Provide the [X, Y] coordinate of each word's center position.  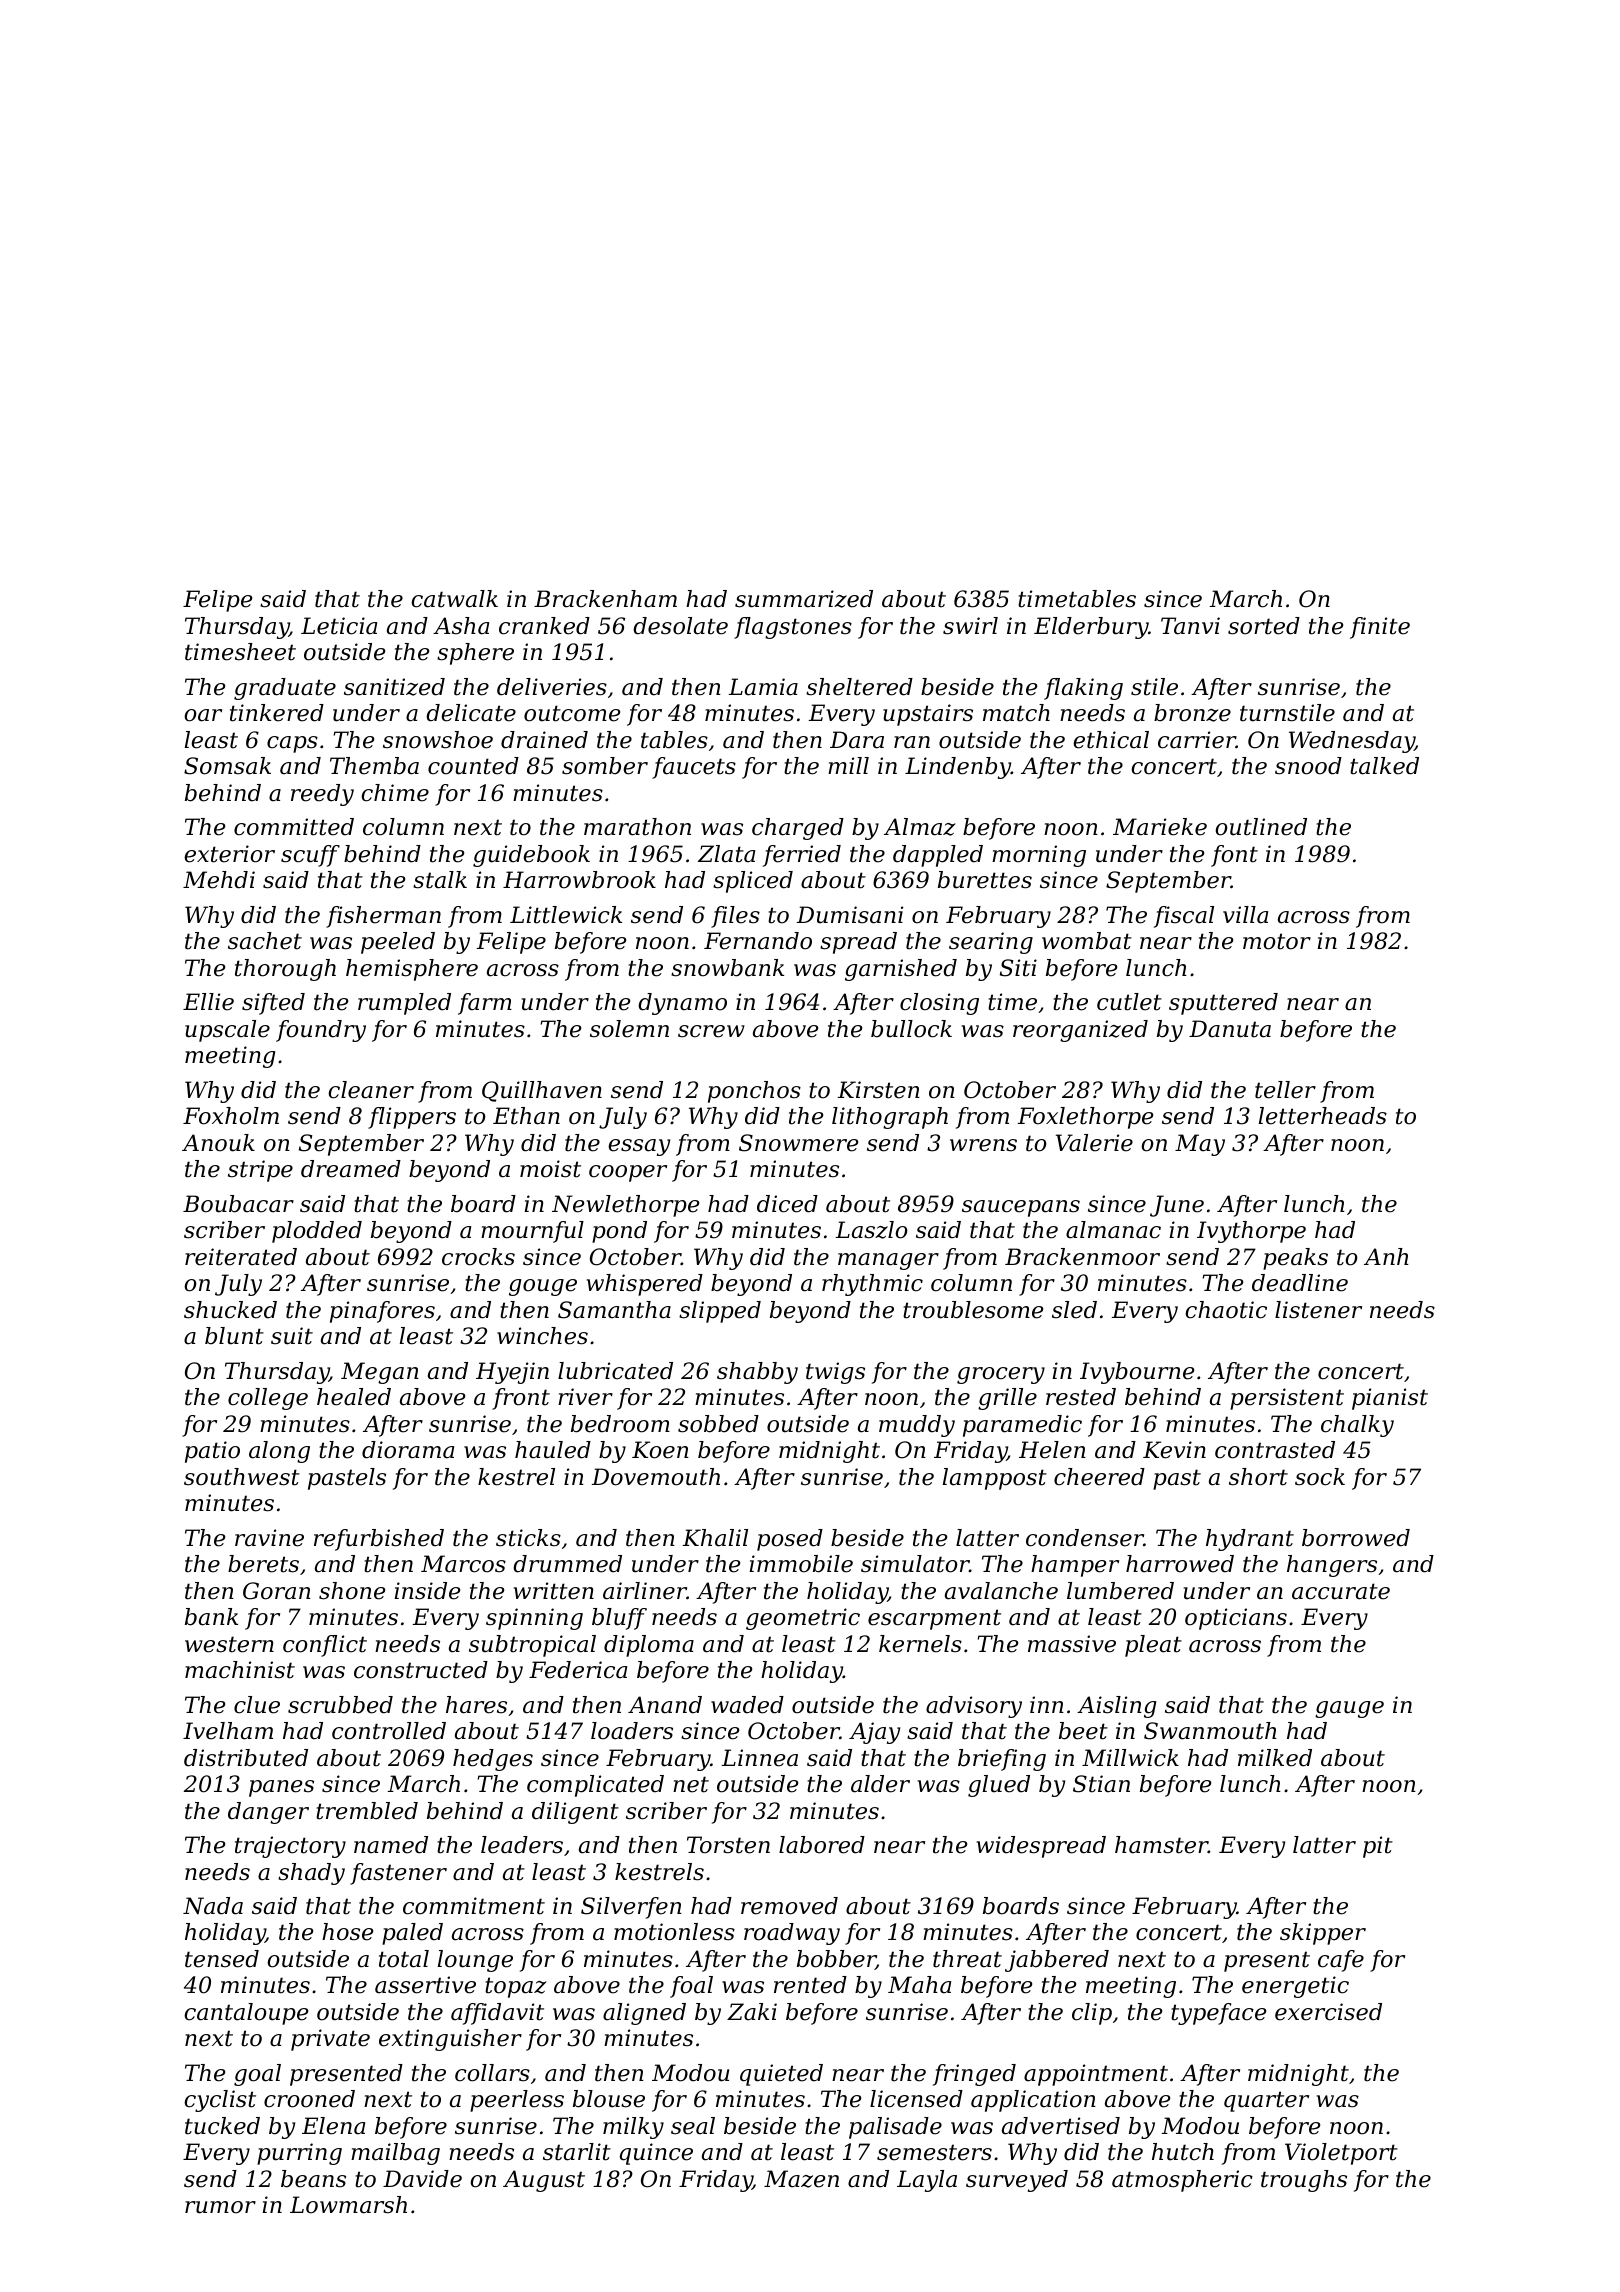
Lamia [763, 687]
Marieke [1160, 827]
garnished [901, 970]
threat [967, 1959]
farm [485, 1004]
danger [268, 1813]
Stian [1101, 1784]
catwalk [454, 599]
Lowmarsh [348, 2205]
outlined [1261, 827]
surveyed [1017, 2181]
